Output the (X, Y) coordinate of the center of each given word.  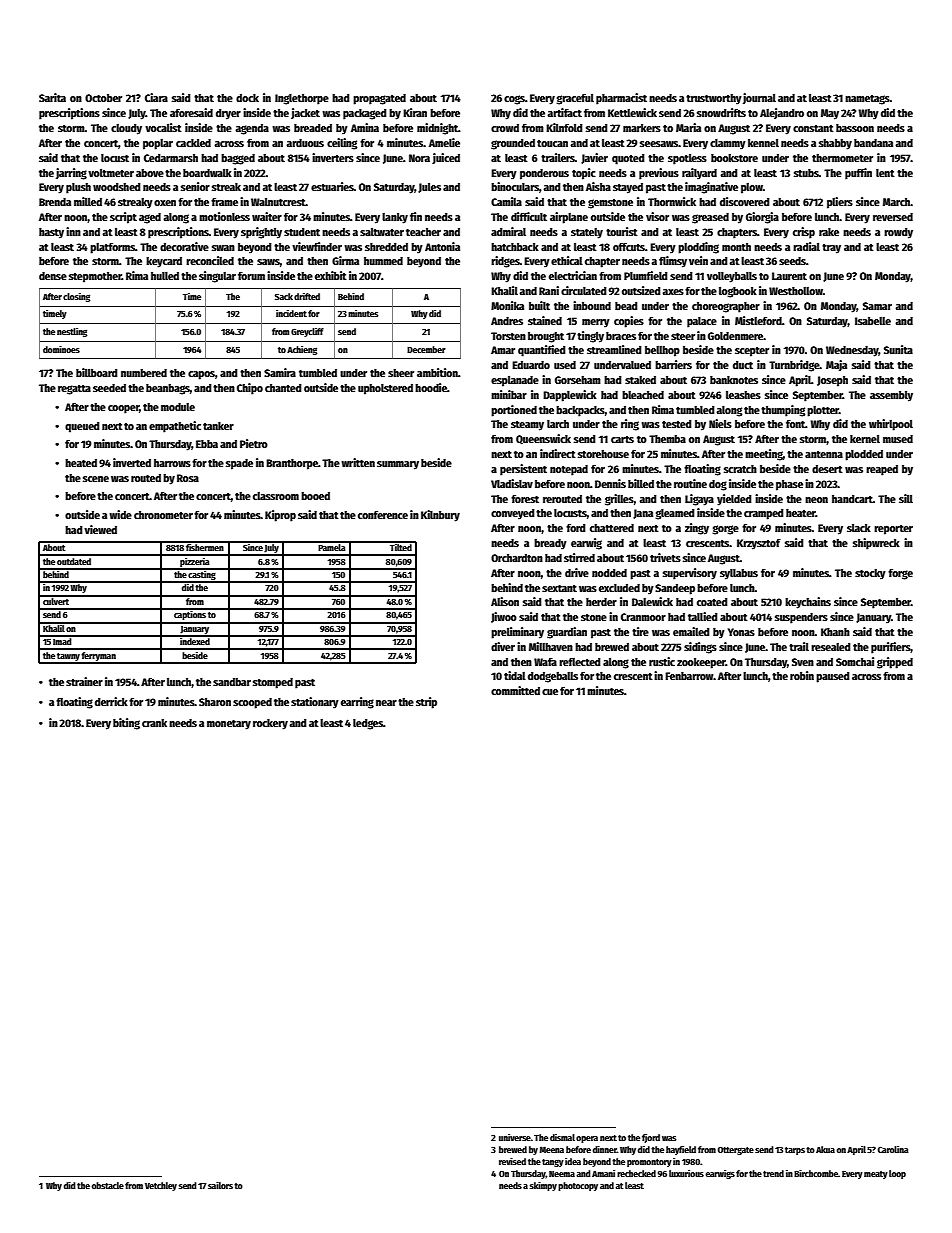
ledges (368, 724)
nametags (867, 100)
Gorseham (578, 380)
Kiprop (280, 516)
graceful (575, 99)
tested (677, 424)
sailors (220, 1185)
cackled (193, 143)
